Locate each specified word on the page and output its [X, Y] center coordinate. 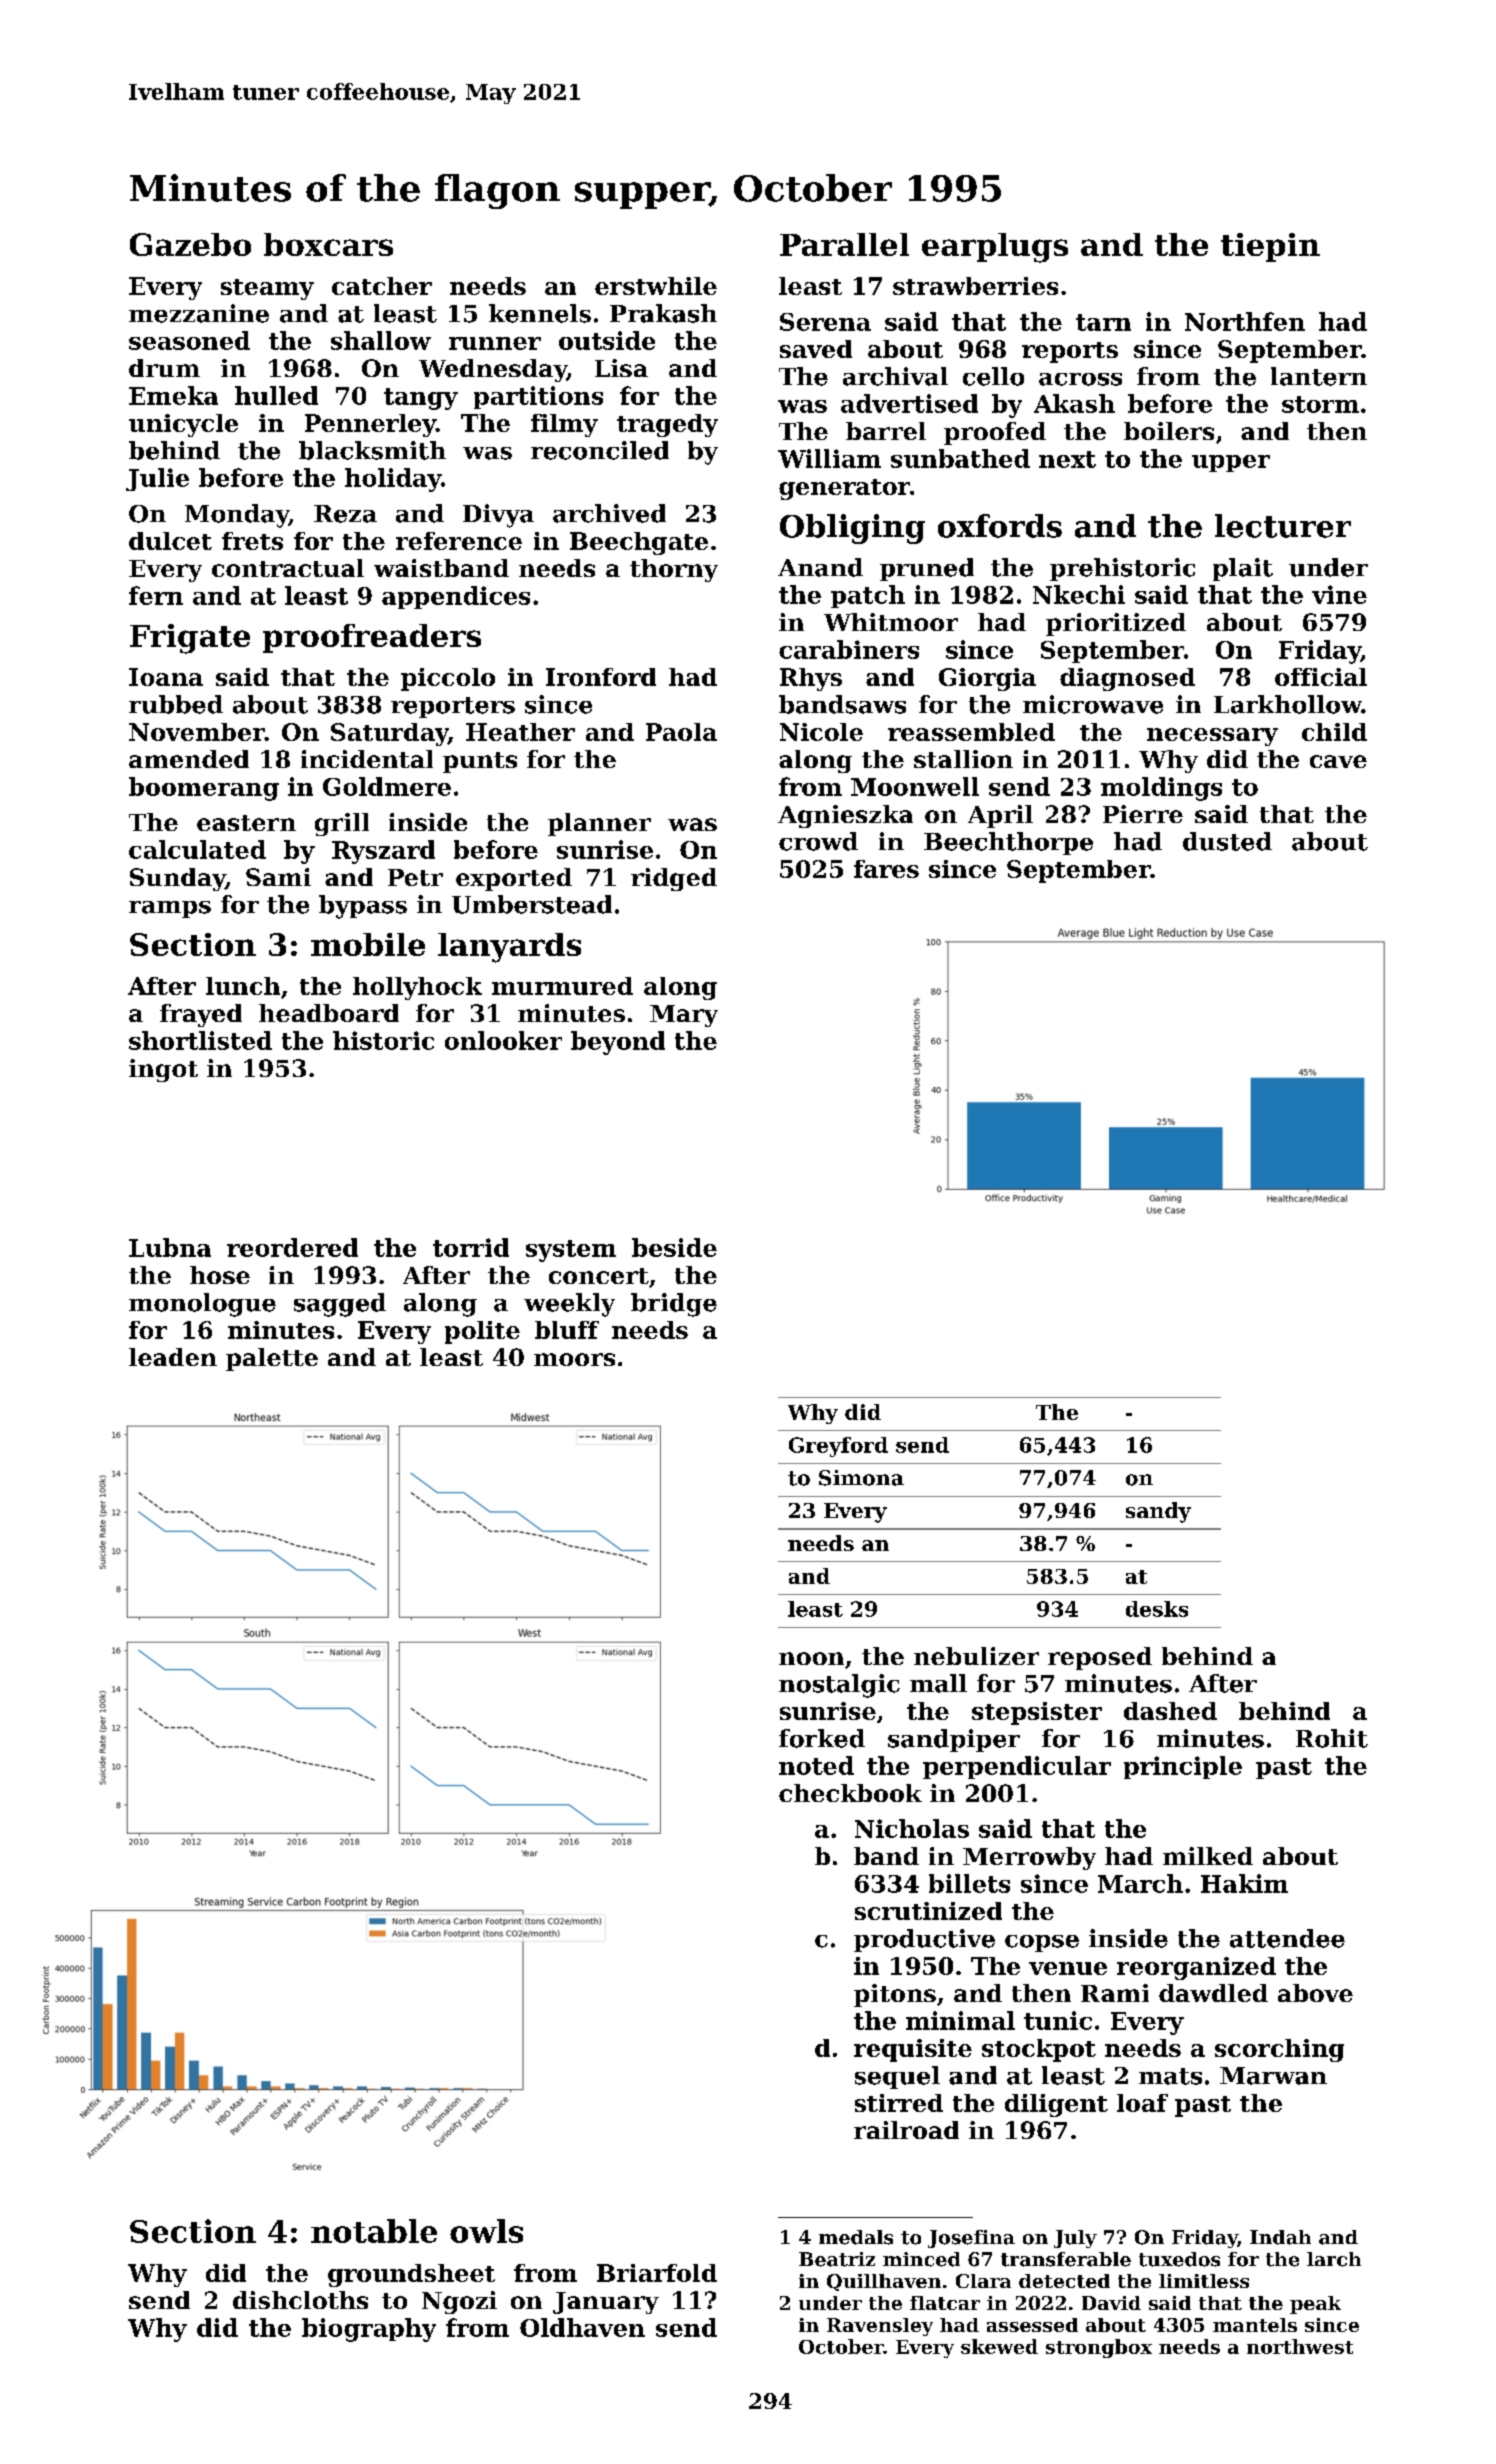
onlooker [503, 1040]
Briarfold [657, 2273]
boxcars [328, 244]
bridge [674, 1305]
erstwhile [656, 286]
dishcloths [300, 2300]
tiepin [1270, 247]
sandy [1158, 1512]
